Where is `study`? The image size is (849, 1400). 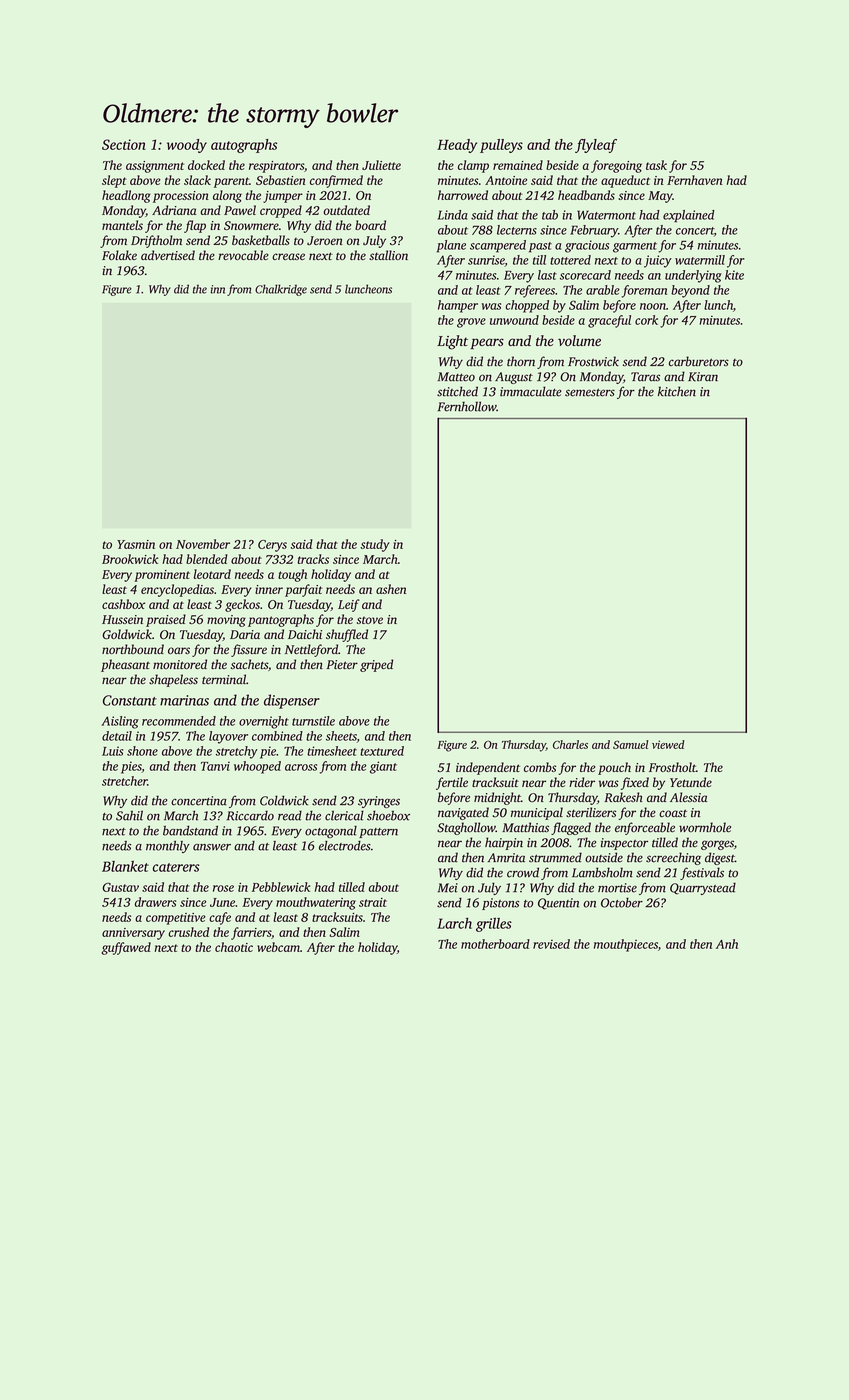 study is located at coordinates (375, 545).
